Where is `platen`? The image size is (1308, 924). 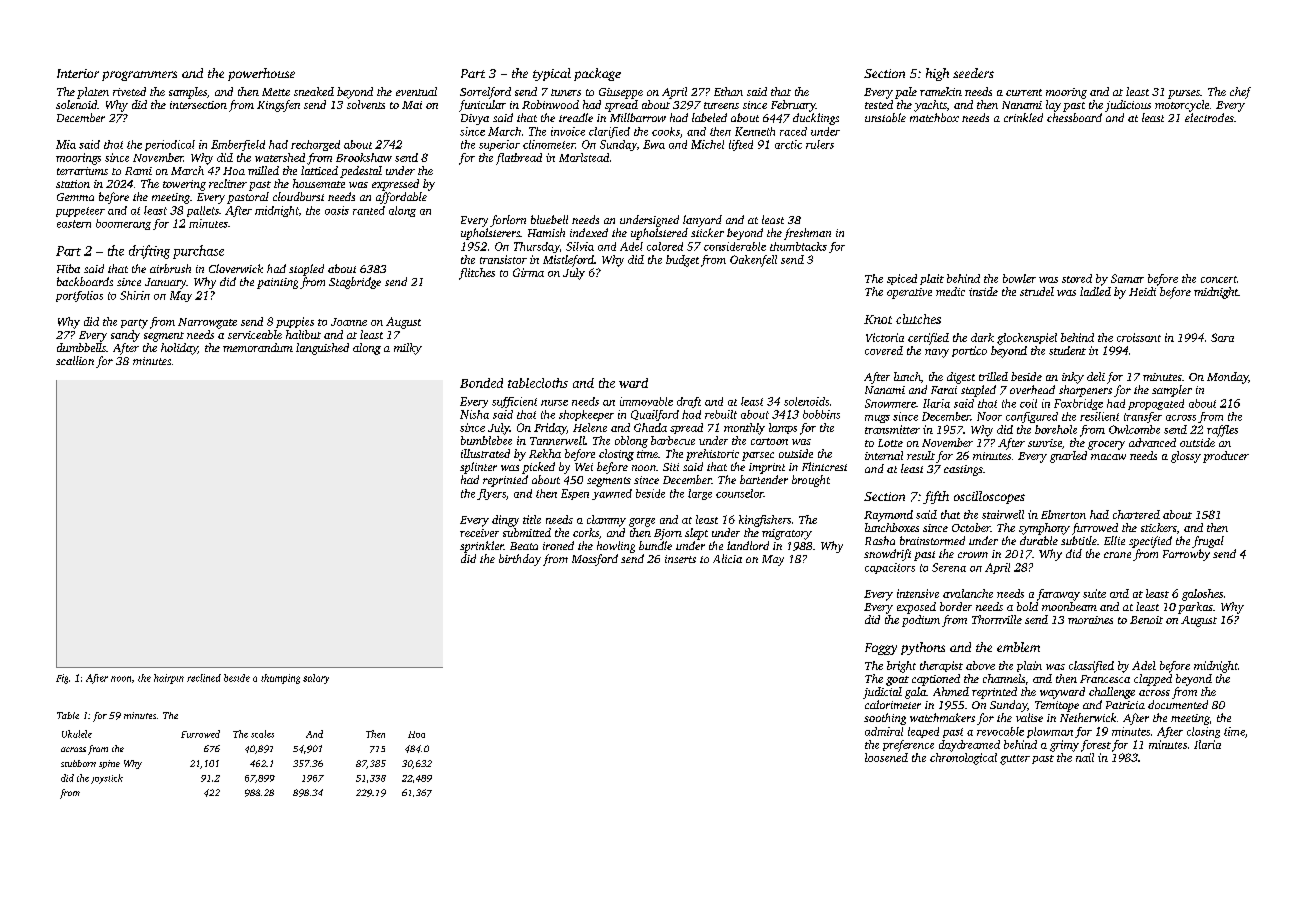
platen is located at coordinates (93, 93).
